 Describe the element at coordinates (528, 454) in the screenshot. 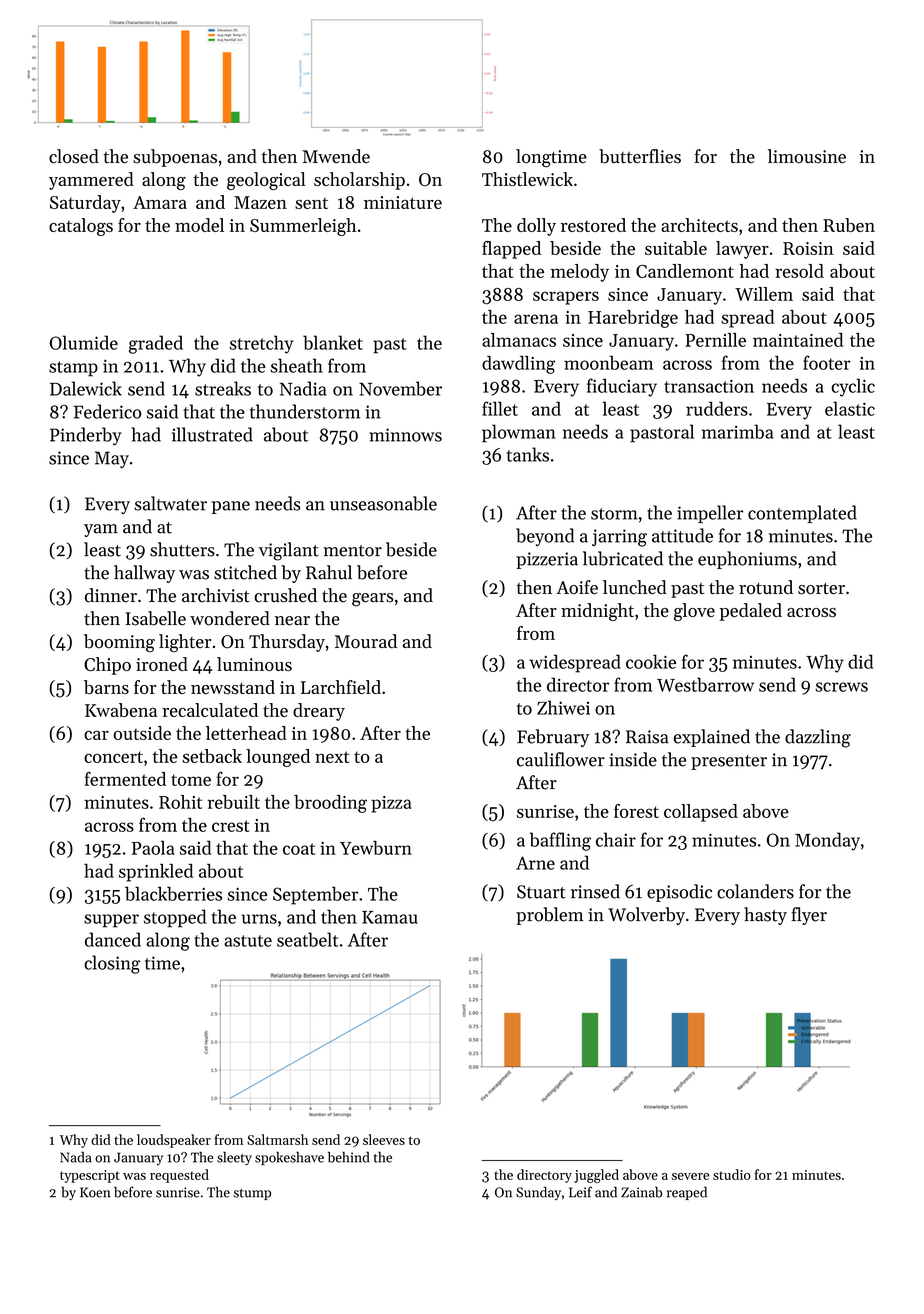

I see `tanks` at that location.
